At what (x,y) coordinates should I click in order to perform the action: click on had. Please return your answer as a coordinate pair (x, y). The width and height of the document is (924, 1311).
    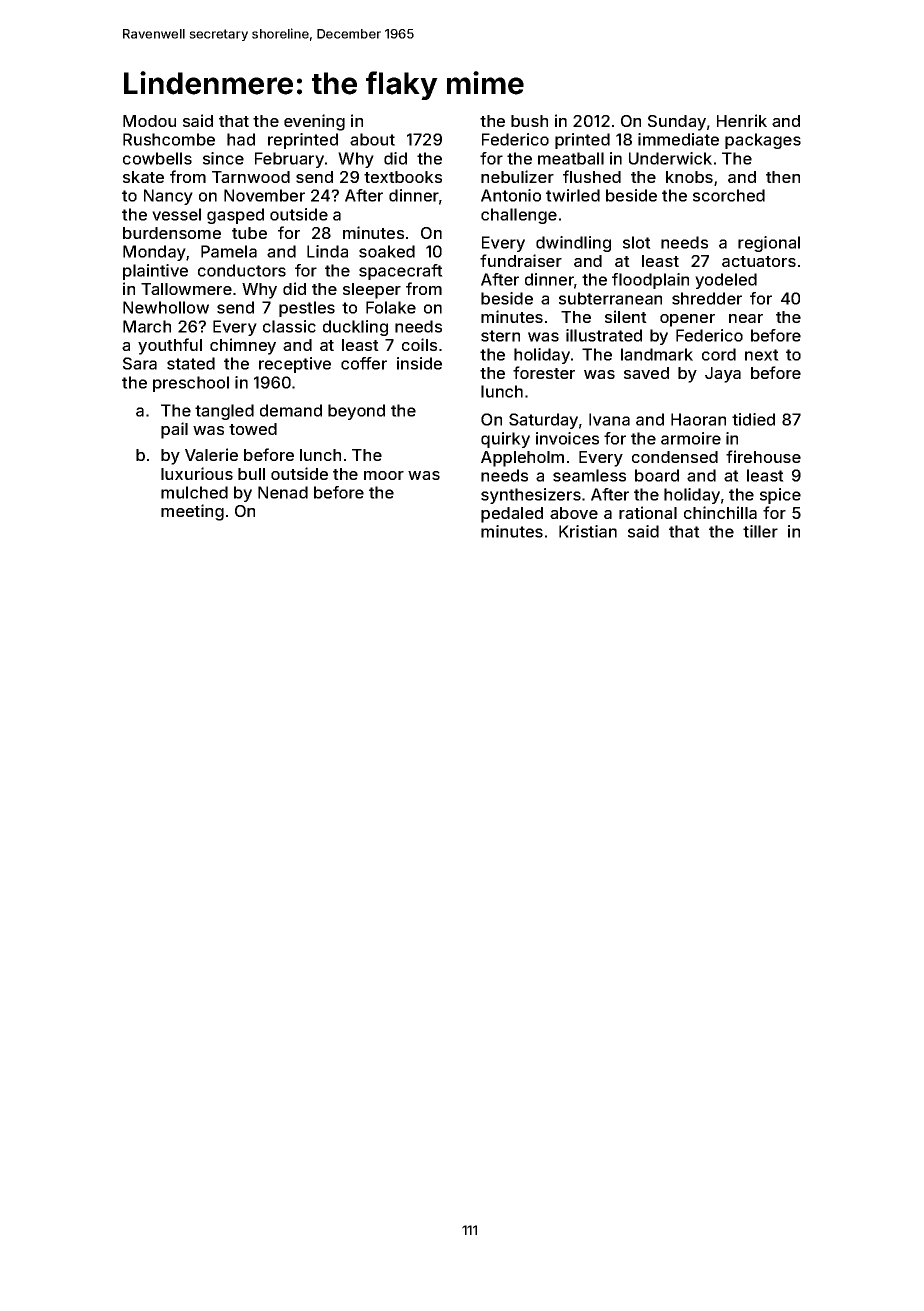
    Looking at the image, I should click on (241, 139).
